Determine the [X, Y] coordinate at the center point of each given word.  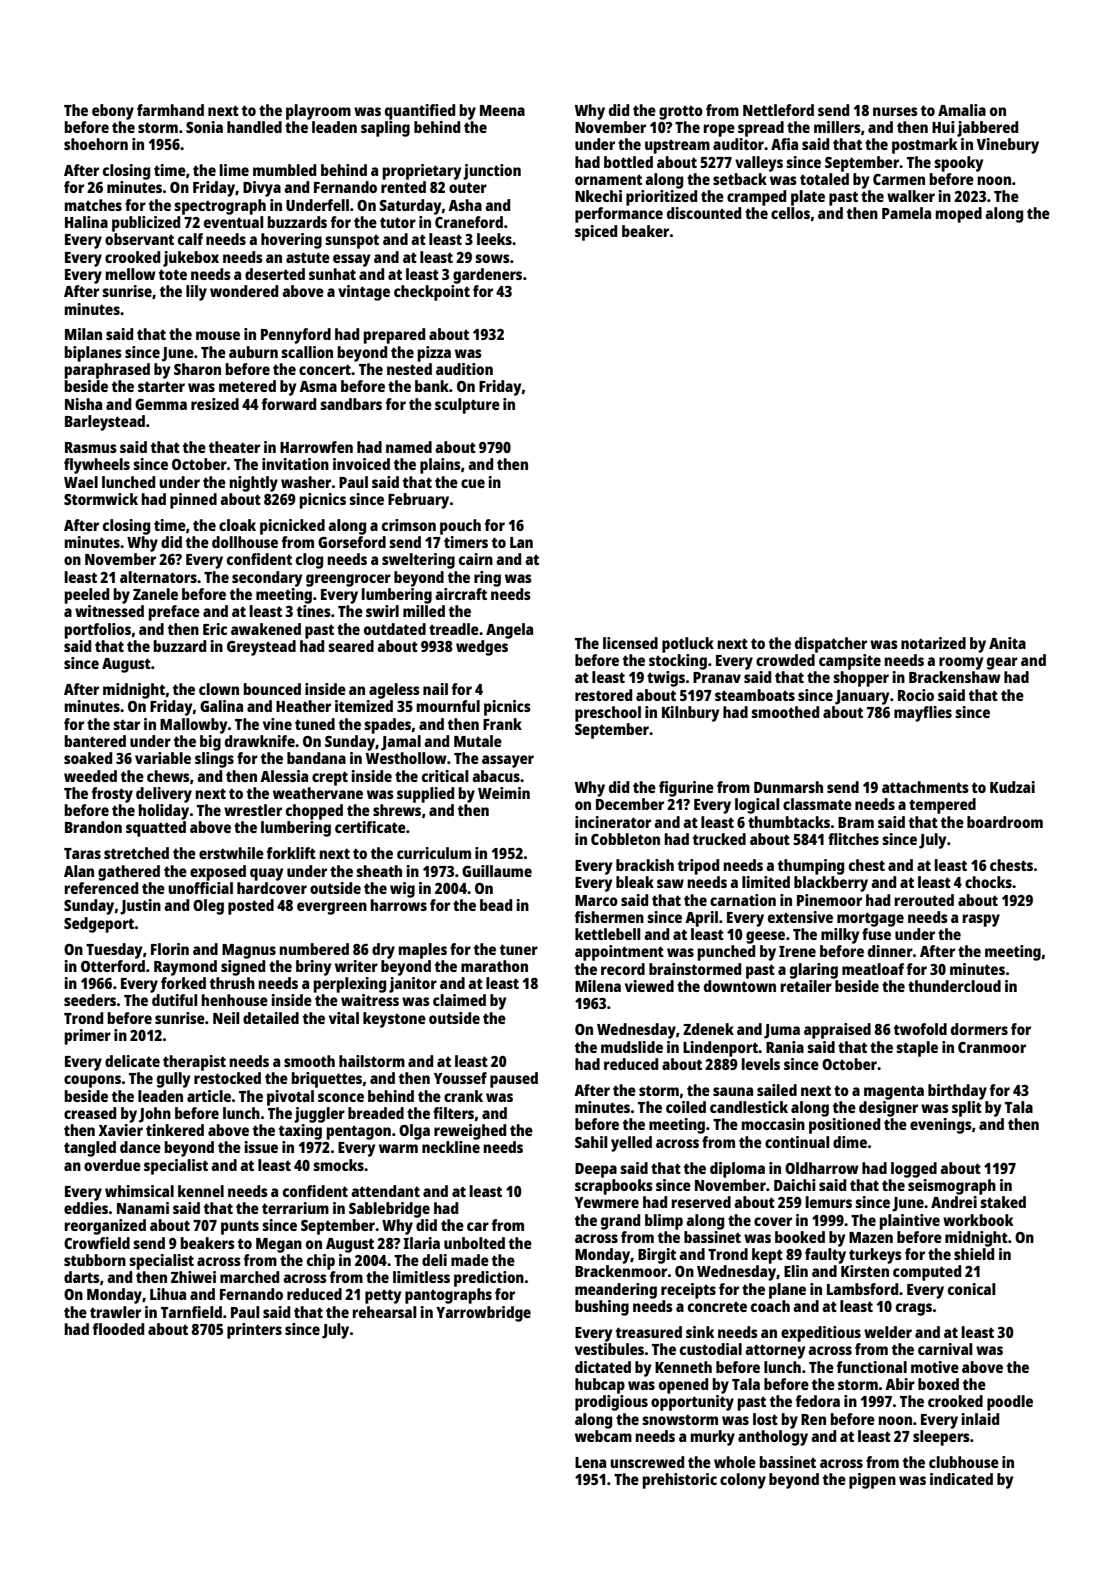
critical [445, 776]
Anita [1007, 643]
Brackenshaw [955, 677]
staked [1003, 1202]
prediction [489, 1279]
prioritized [661, 198]
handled [254, 127]
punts [240, 1227]
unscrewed [647, 1462]
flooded [118, 1329]
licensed [630, 643]
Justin [140, 907]
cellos [790, 213]
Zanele [155, 594]
